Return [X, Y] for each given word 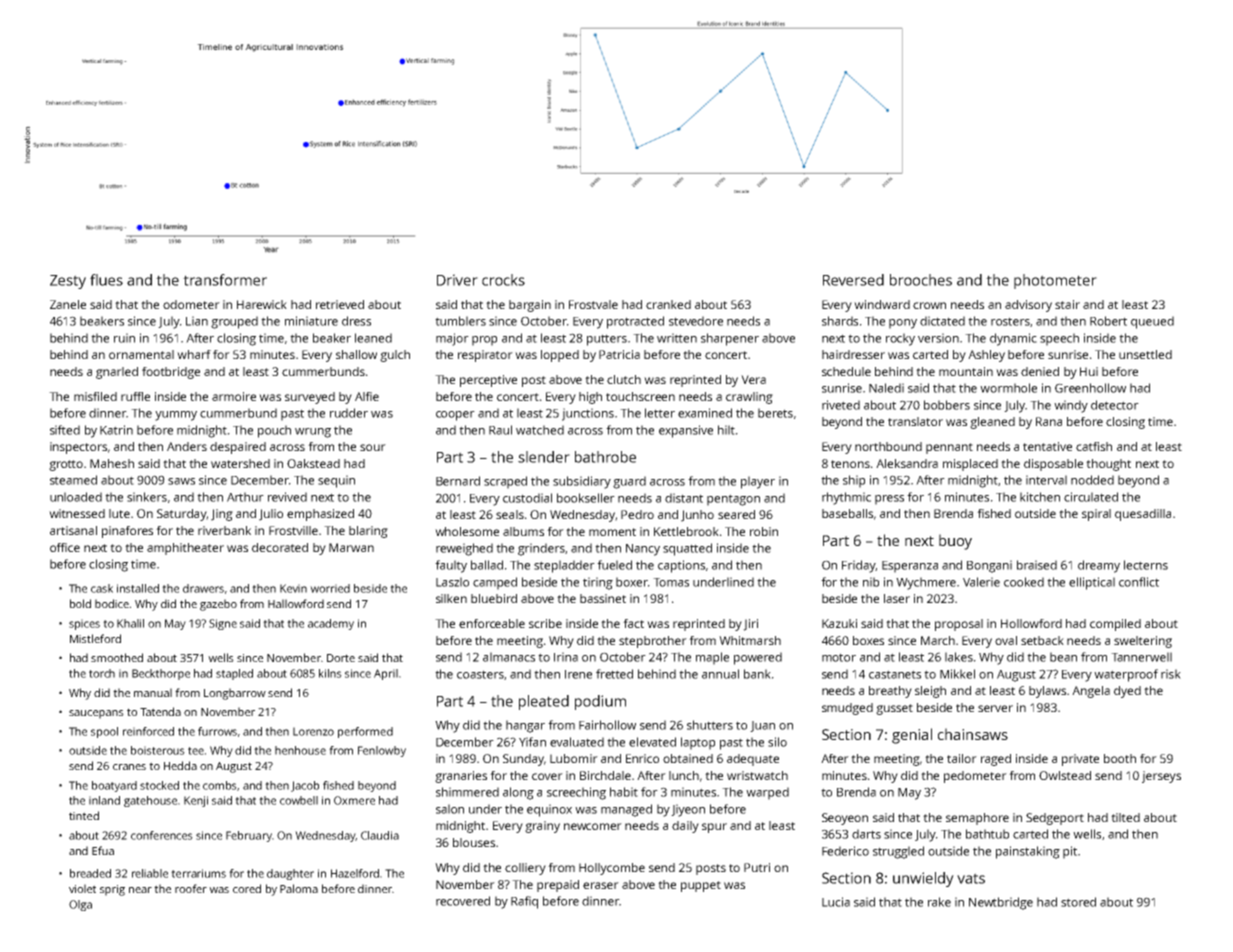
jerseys [1161, 777]
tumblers [460, 321]
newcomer [593, 826]
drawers [203, 588]
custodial [527, 498]
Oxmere [354, 800]
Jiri [750, 625]
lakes [959, 657]
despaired [238, 448]
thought [1108, 465]
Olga [80, 905]
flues [106, 280]
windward [882, 304]
